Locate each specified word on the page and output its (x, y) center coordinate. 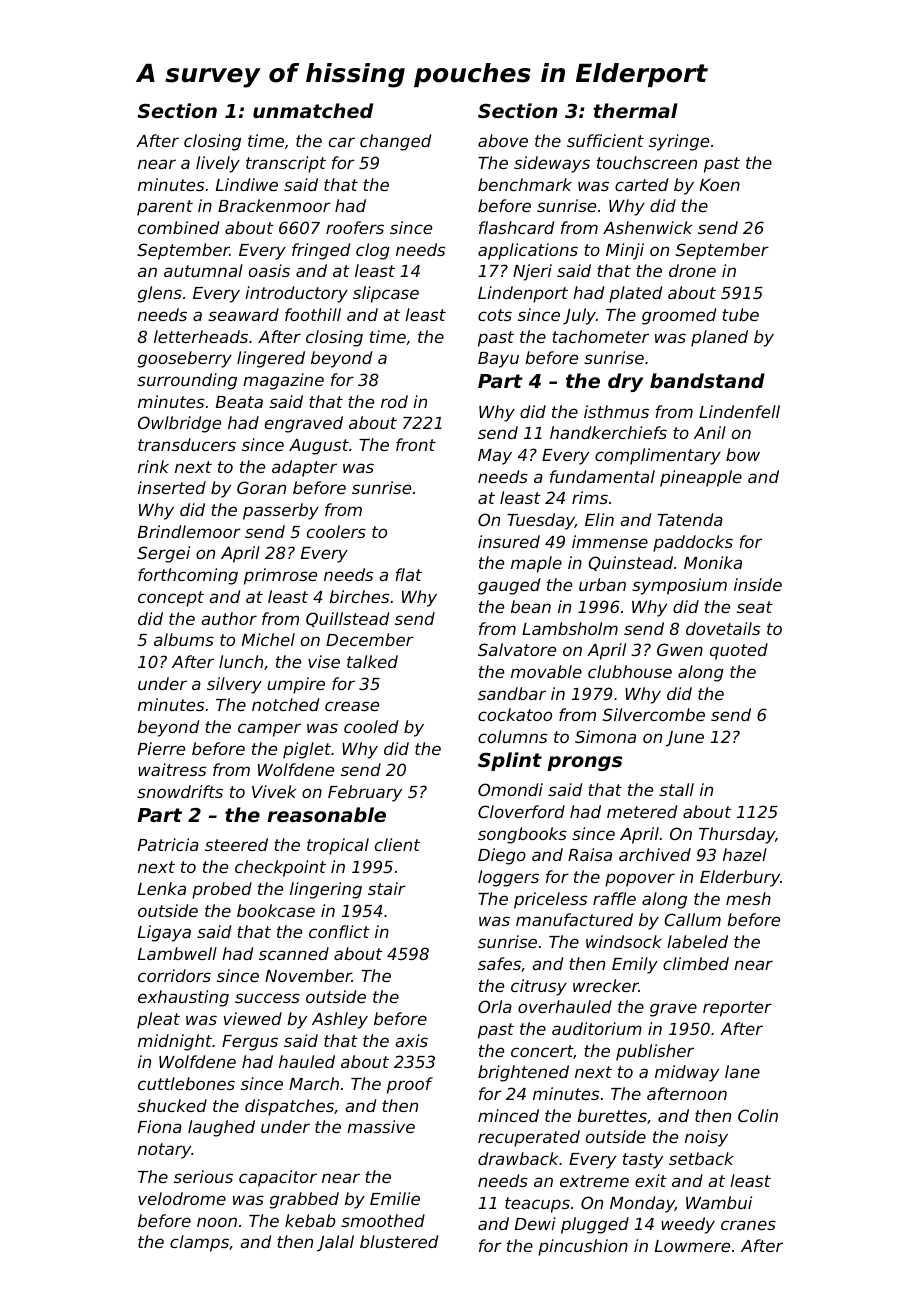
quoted (739, 651)
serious (203, 1176)
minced (508, 1115)
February (365, 793)
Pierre (161, 748)
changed (395, 142)
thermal (635, 110)
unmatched (313, 110)
